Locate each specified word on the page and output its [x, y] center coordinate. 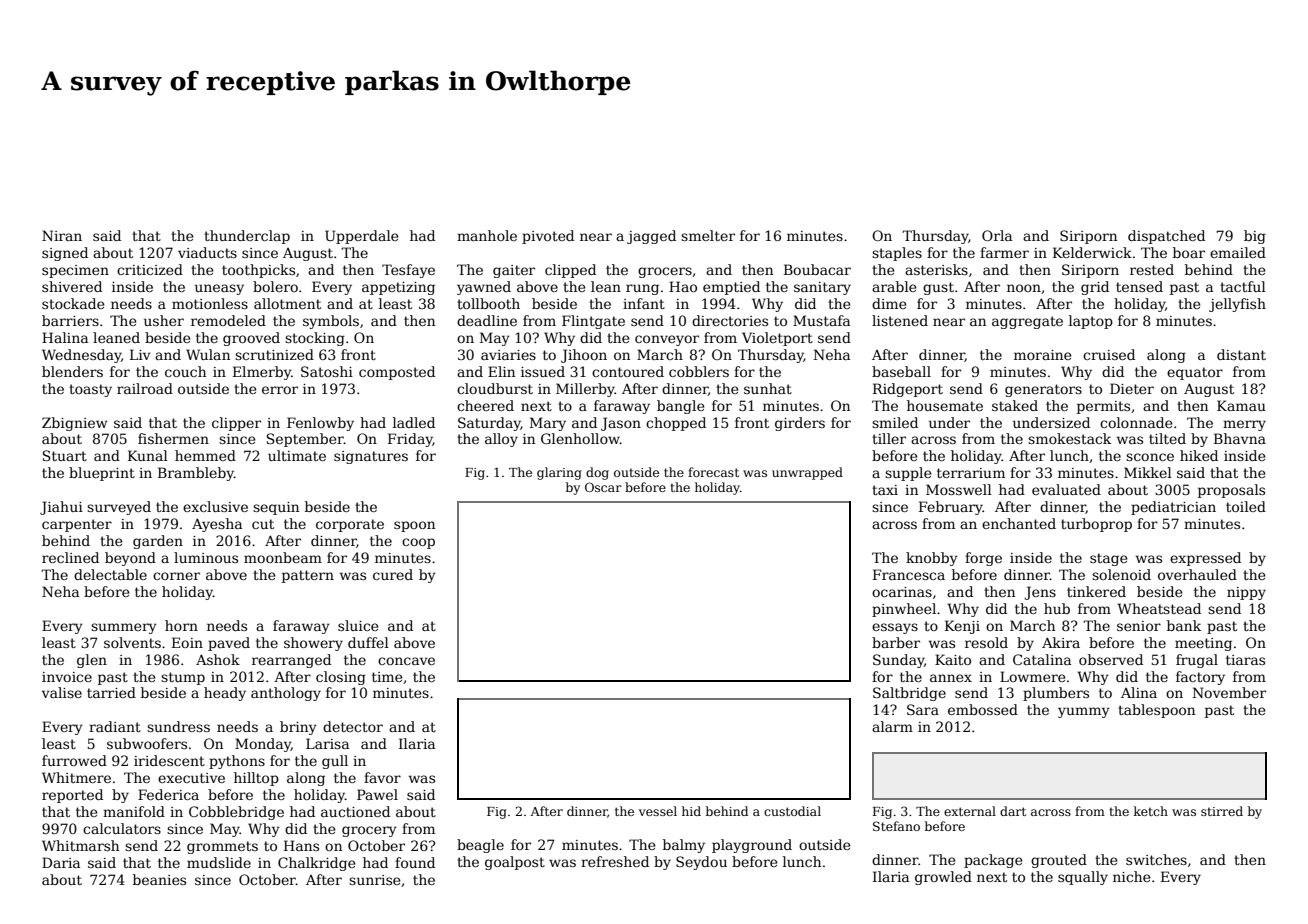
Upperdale [362, 237]
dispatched [1166, 237]
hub [1057, 608]
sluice [358, 625]
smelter [708, 235]
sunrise [375, 880]
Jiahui [61, 508]
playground [752, 846]
